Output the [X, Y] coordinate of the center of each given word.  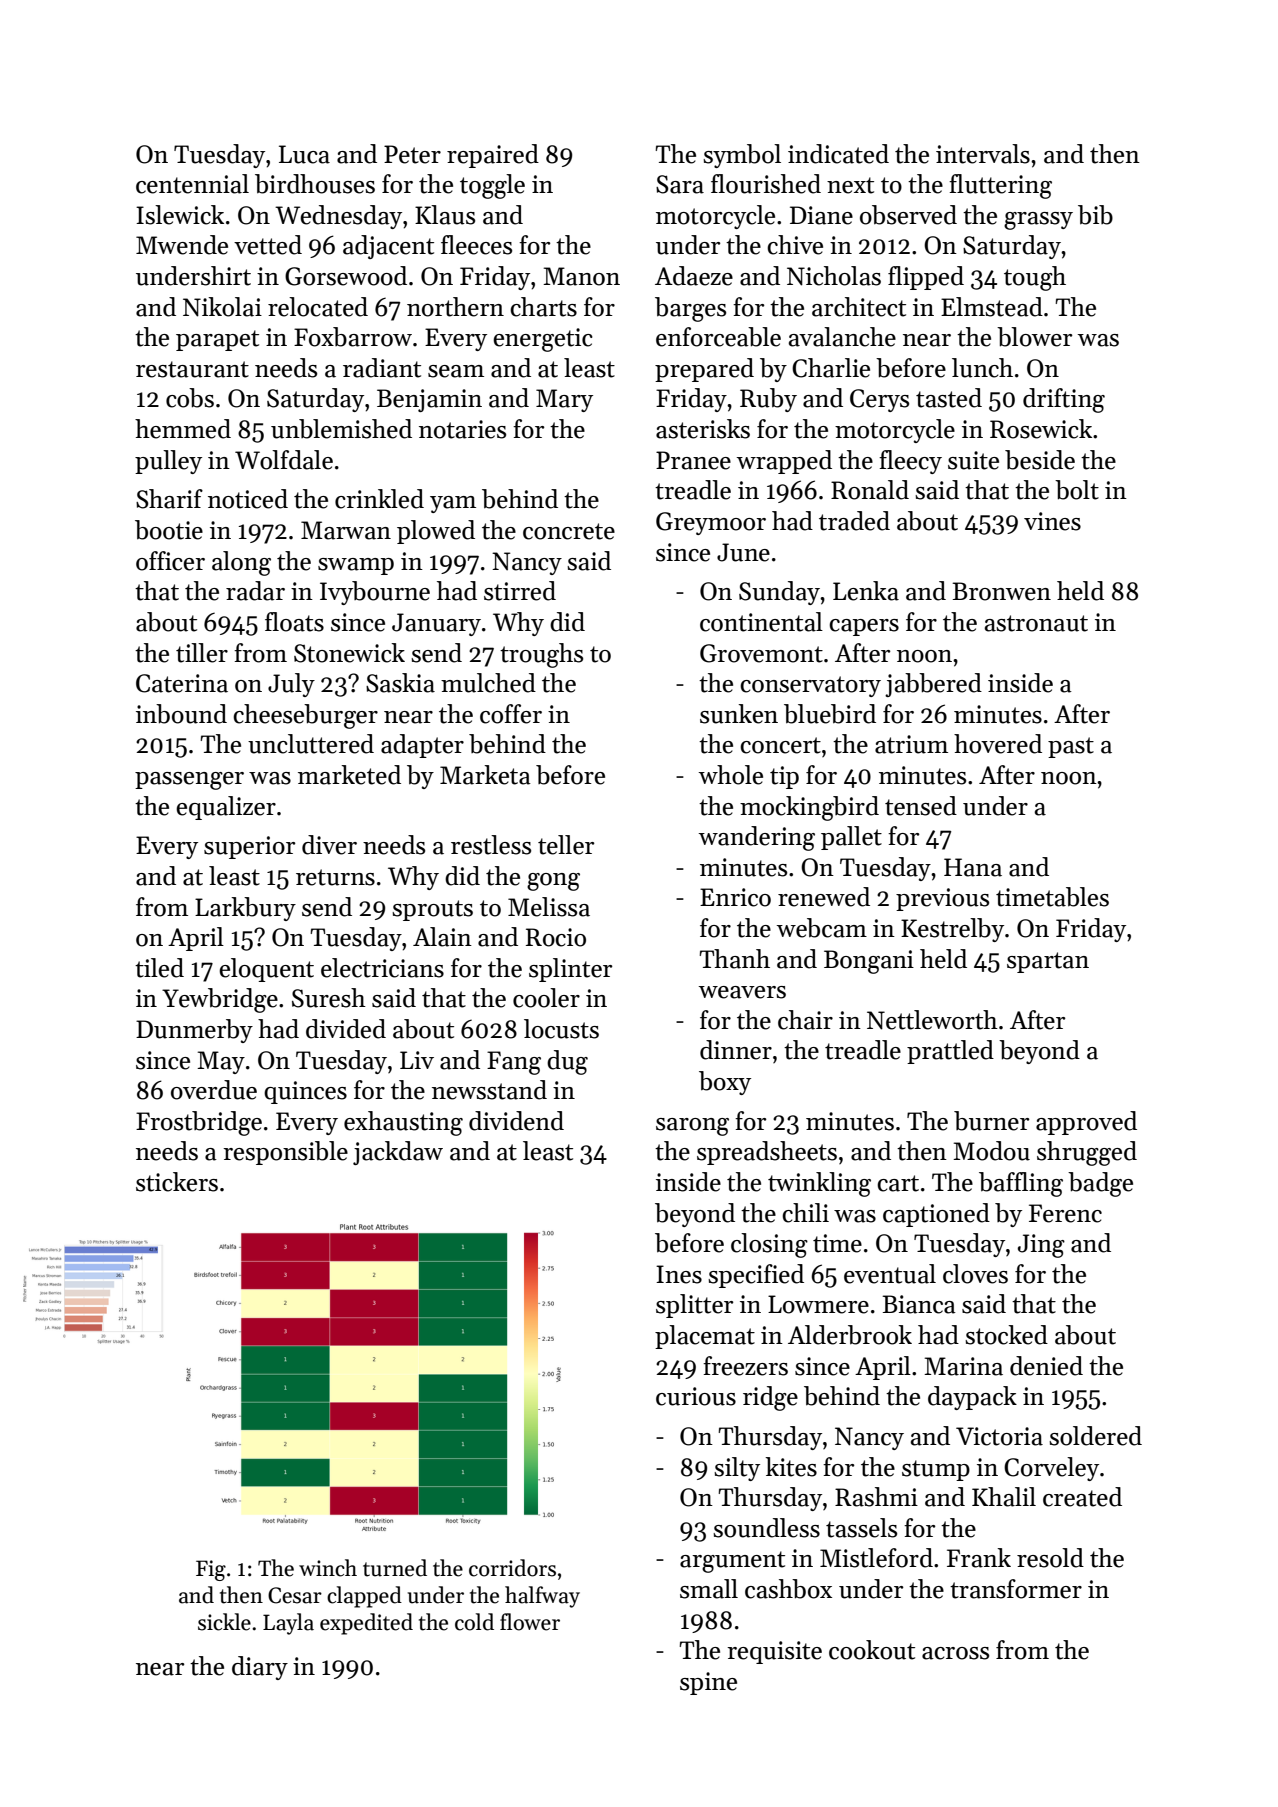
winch [328, 1568]
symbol [742, 156]
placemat [705, 1337]
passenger [189, 781]
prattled [950, 1052]
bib [1095, 215]
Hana [973, 867]
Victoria [999, 1436]
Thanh [734, 959]
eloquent [266, 970]
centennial [192, 184]
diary [260, 1668]
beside [1040, 460]
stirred [520, 591]
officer [170, 561]
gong [553, 882]
